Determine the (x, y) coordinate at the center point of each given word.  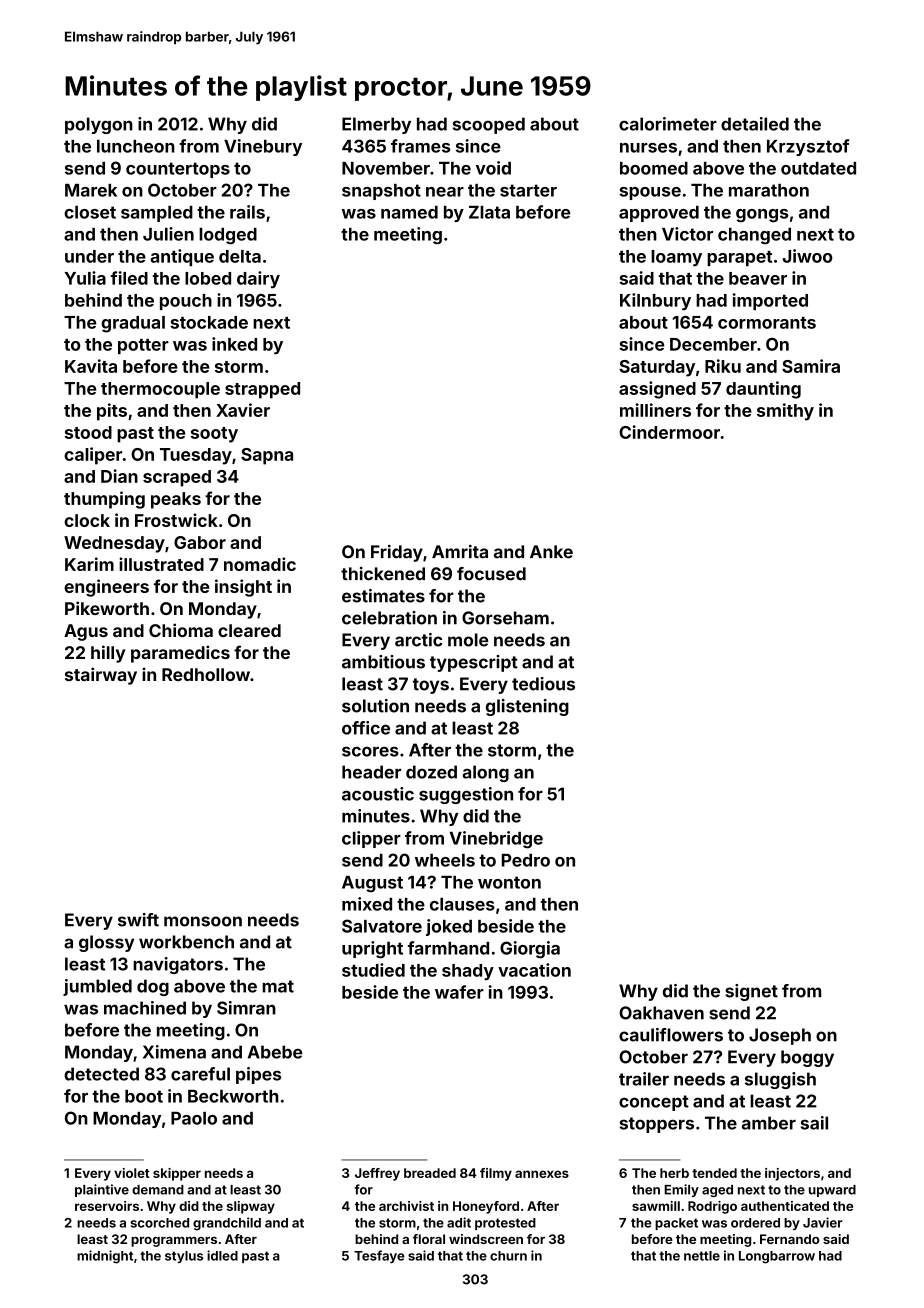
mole (468, 640)
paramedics (180, 654)
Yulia (85, 278)
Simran (246, 1008)
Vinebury (263, 147)
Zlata (489, 212)
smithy (785, 412)
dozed (431, 772)
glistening (527, 707)
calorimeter (668, 124)
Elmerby (376, 125)
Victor (687, 234)
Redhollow (206, 674)
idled (222, 1255)
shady (468, 972)
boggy (807, 1058)
